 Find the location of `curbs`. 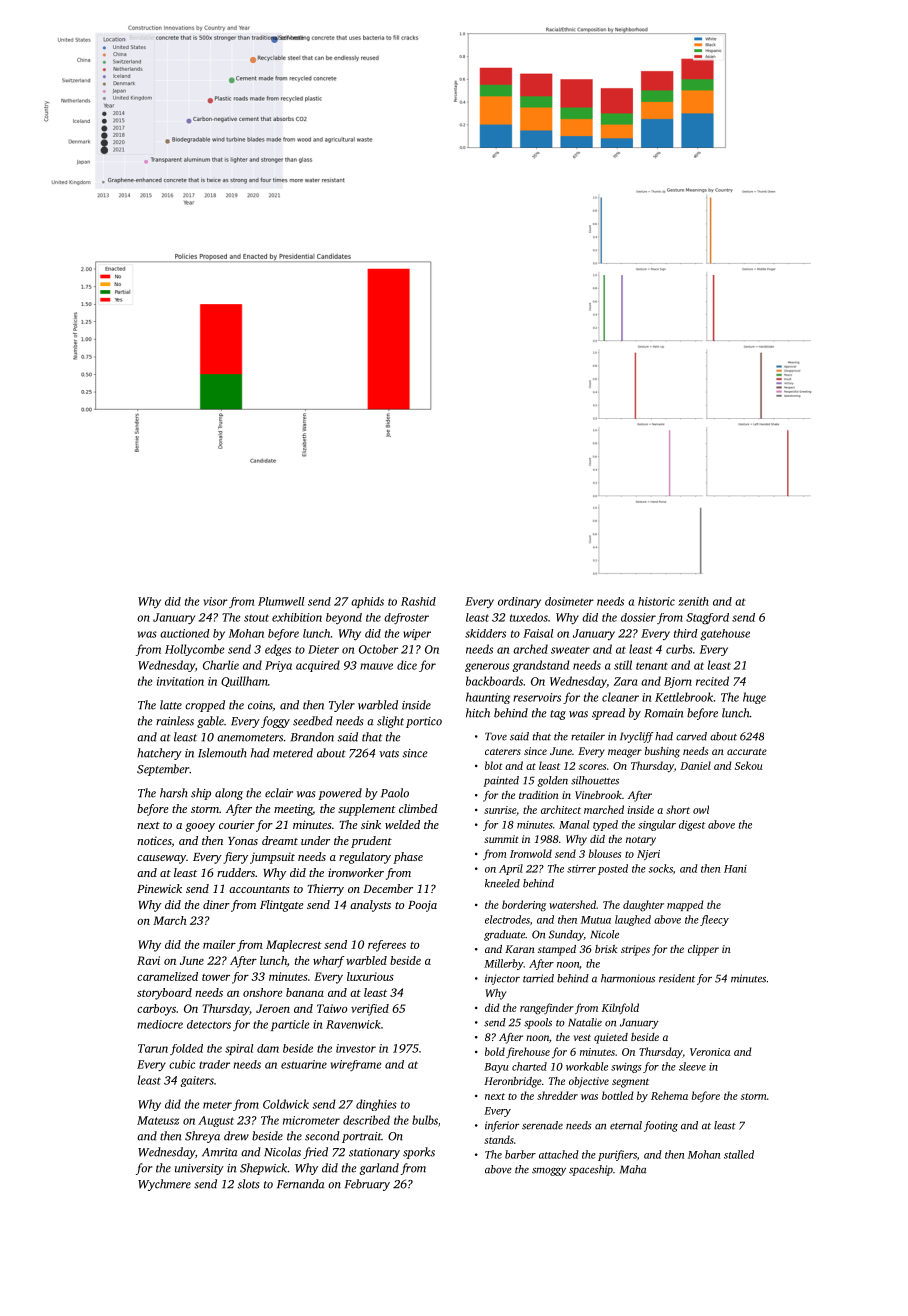

curbs is located at coordinates (679, 649).
